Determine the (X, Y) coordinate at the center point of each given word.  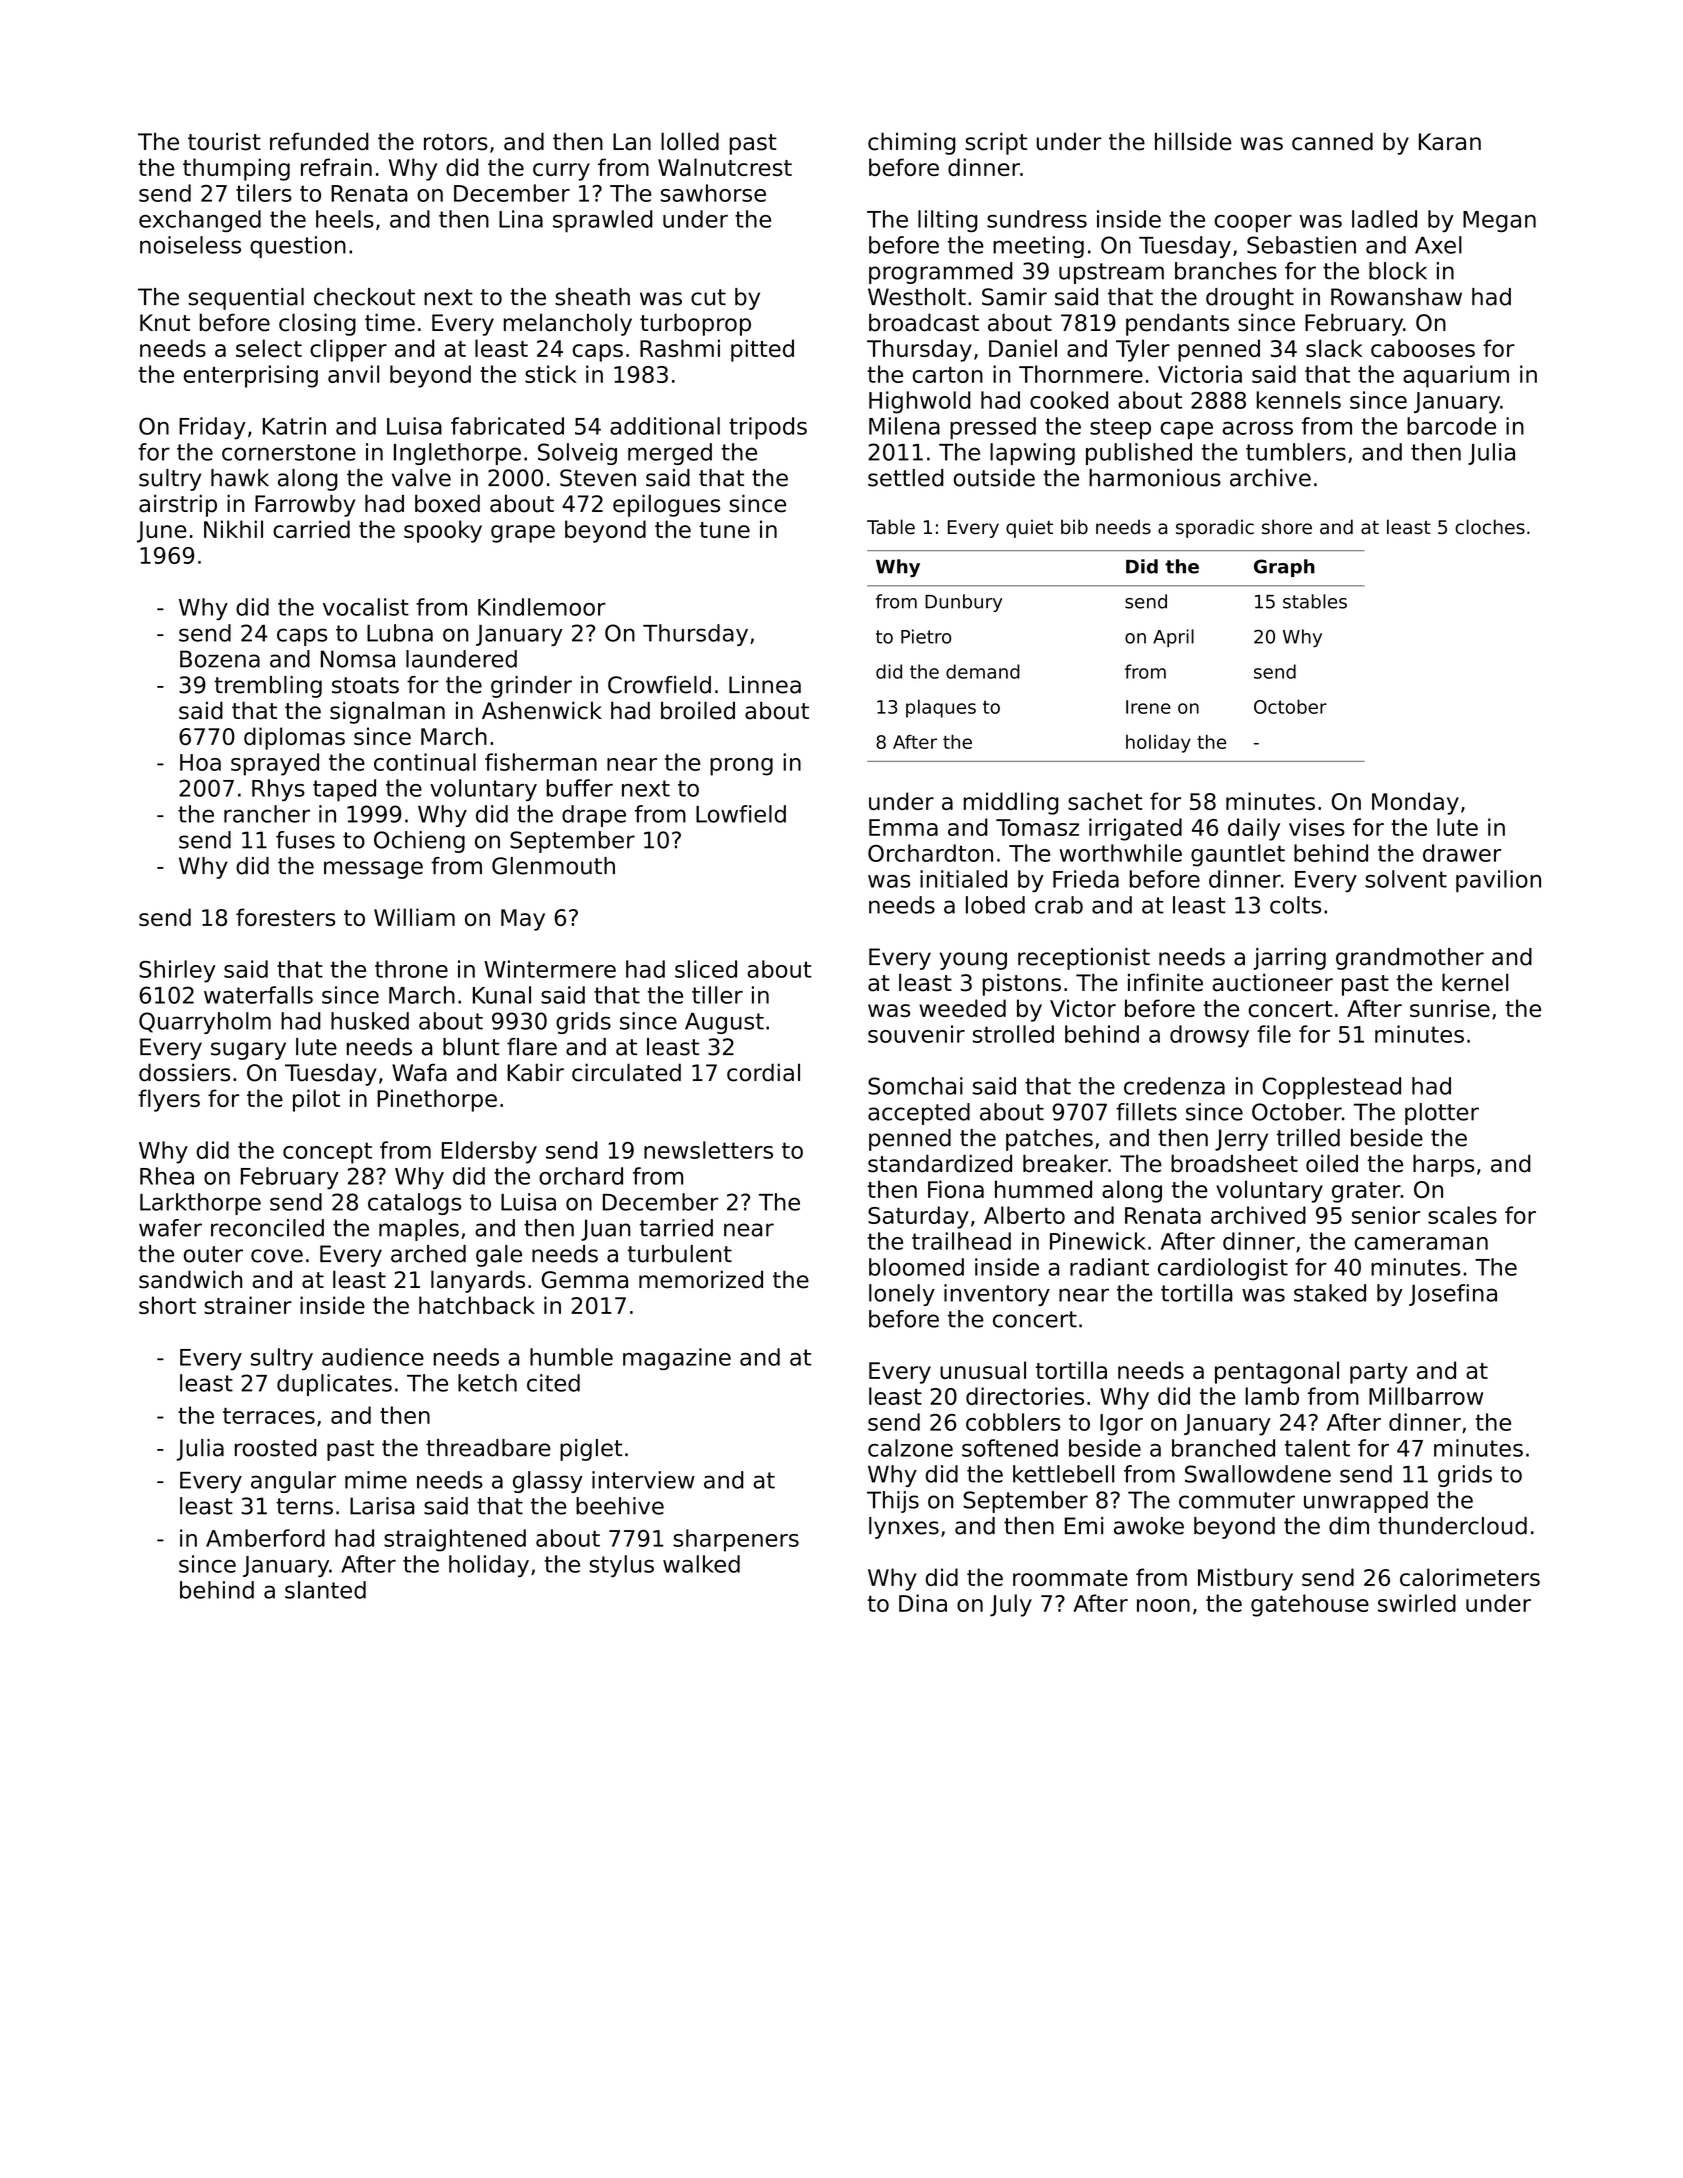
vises (1317, 827)
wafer (170, 1228)
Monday (1415, 803)
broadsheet (1234, 1163)
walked (701, 1564)
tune (724, 530)
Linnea (765, 685)
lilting (948, 221)
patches (1049, 1140)
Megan (1499, 221)
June (162, 532)
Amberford (265, 1538)
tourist (224, 141)
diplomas (294, 738)
